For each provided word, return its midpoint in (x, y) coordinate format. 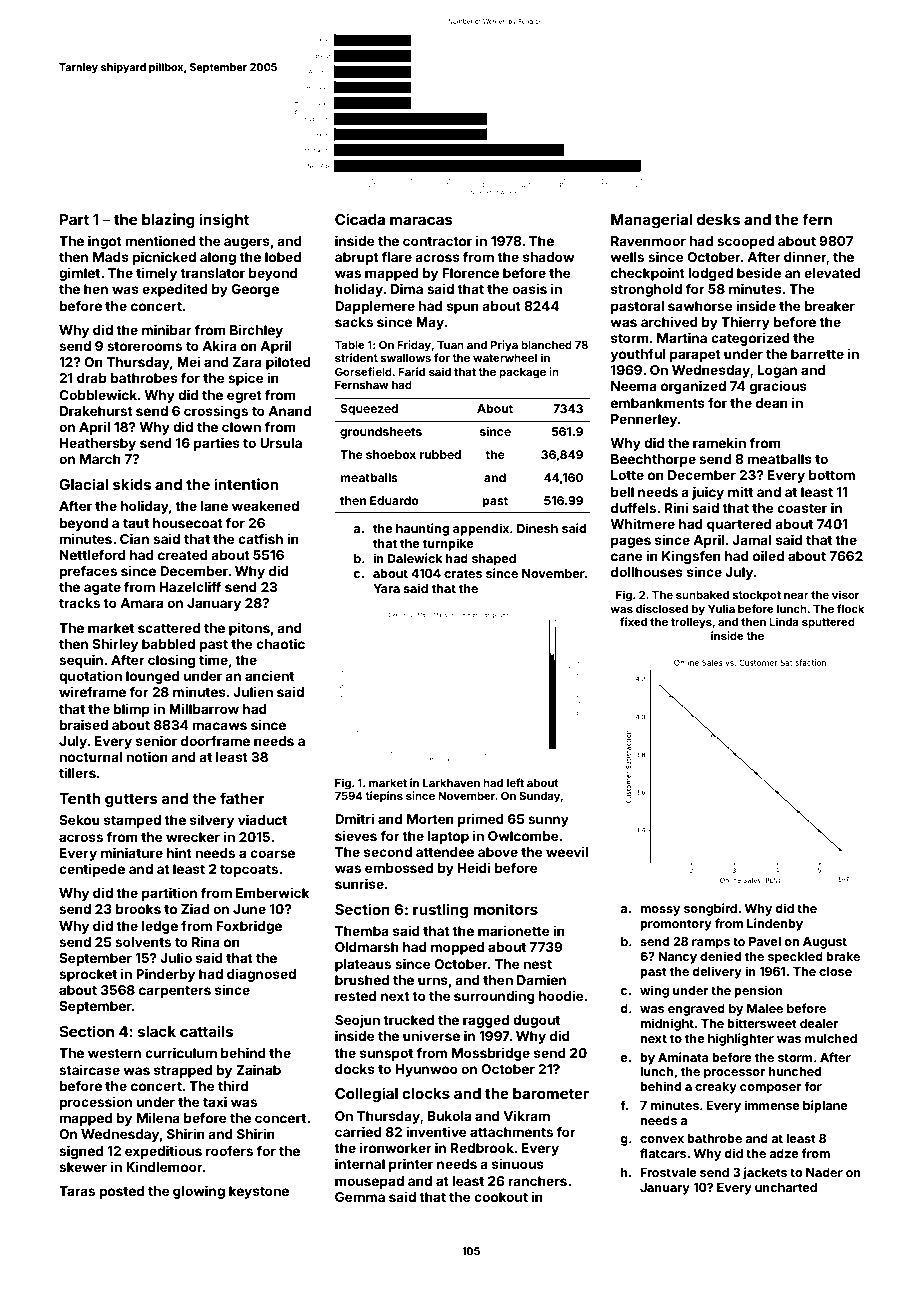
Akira (219, 345)
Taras (77, 1191)
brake (843, 956)
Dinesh (537, 528)
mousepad (369, 1182)
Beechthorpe (653, 460)
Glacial (83, 484)
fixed (633, 621)
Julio (176, 957)
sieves (356, 835)
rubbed (440, 454)
